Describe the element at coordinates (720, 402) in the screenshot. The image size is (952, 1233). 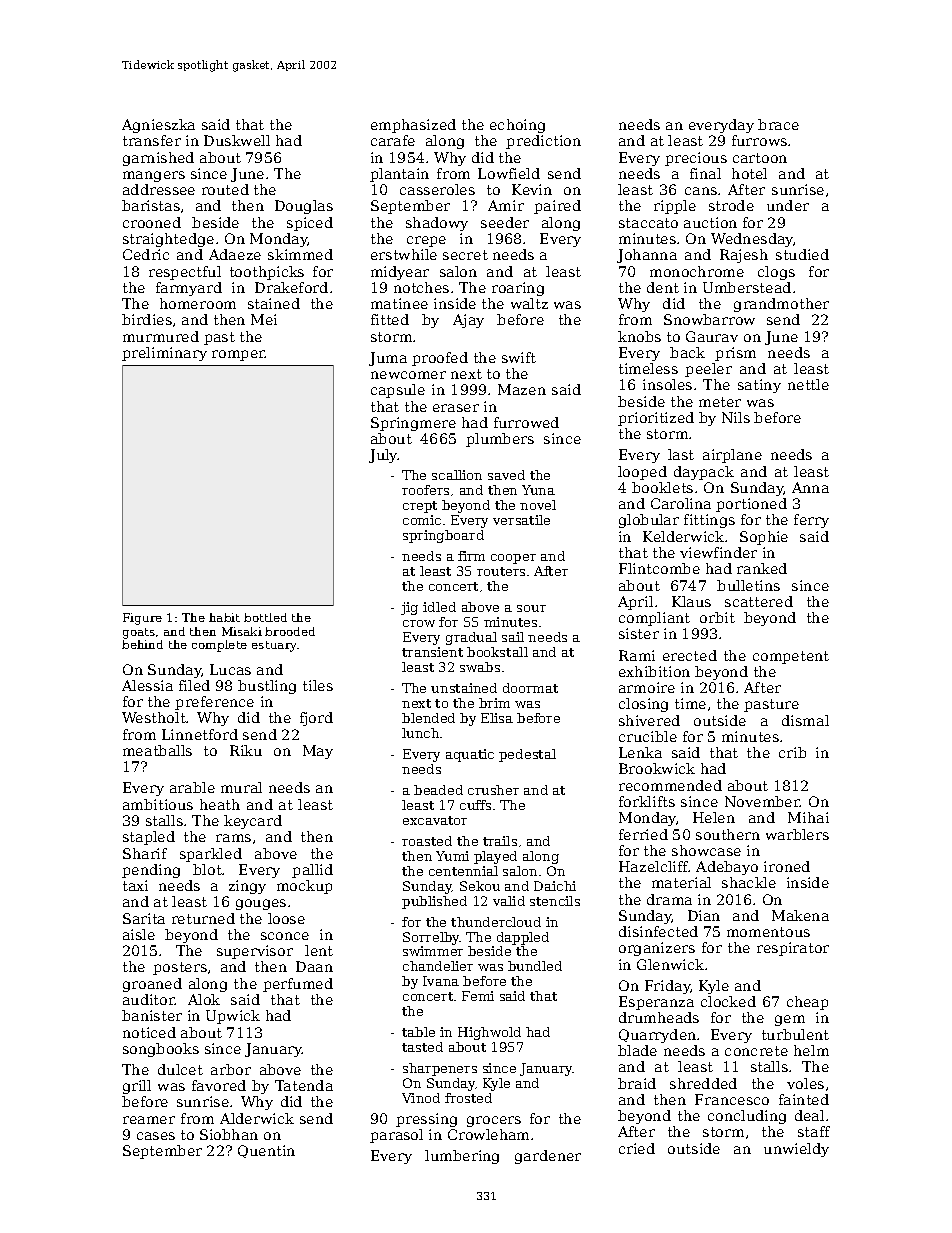
I see `meter` at that location.
